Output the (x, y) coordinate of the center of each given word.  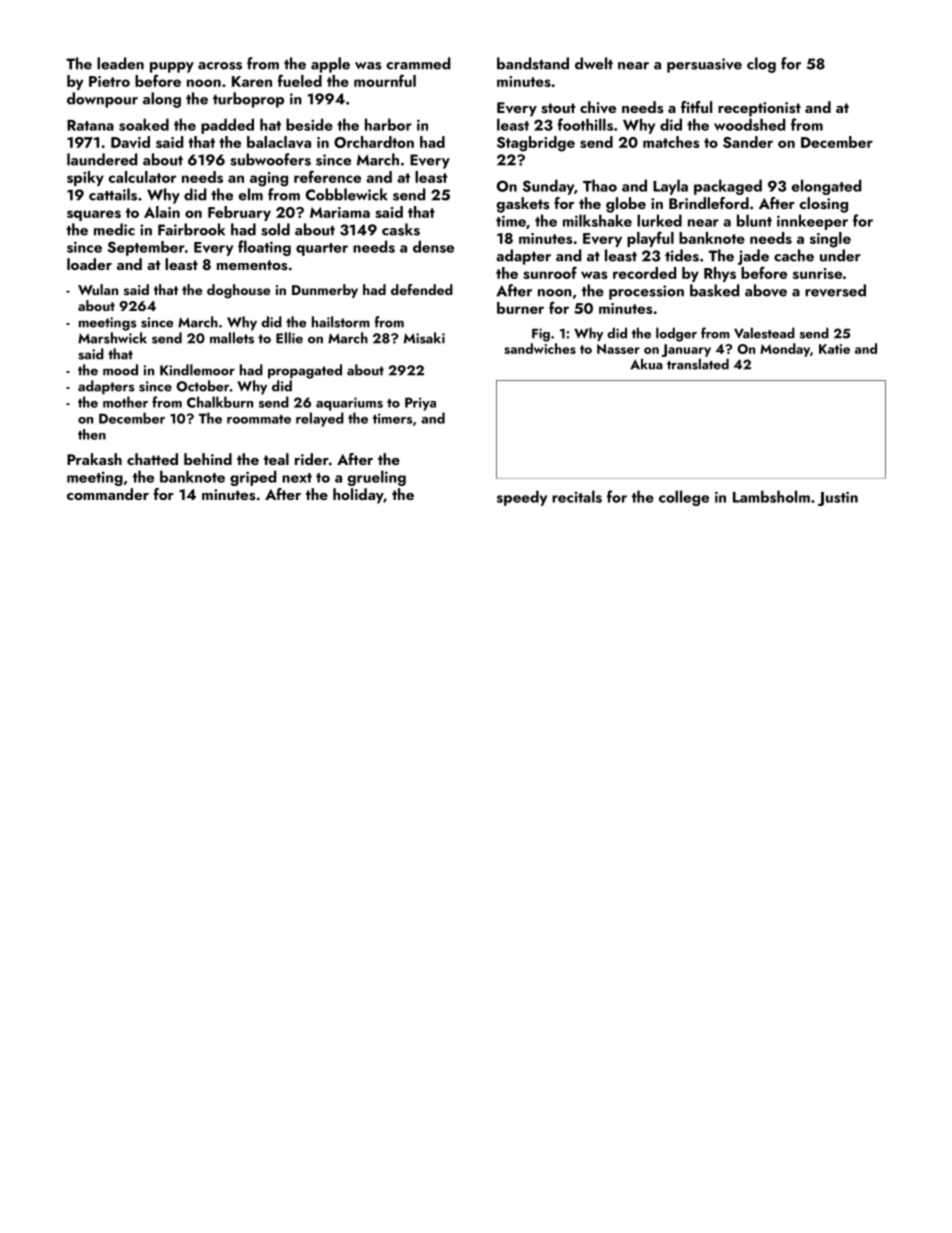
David (130, 142)
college (684, 498)
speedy (522, 498)
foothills (585, 124)
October (203, 386)
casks (401, 229)
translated (698, 364)
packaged (728, 187)
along (162, 100)
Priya (420, 404)
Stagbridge (536, 144)
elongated (826, 187)
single (830, 240)
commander (108, 494)
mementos (252, 265)
